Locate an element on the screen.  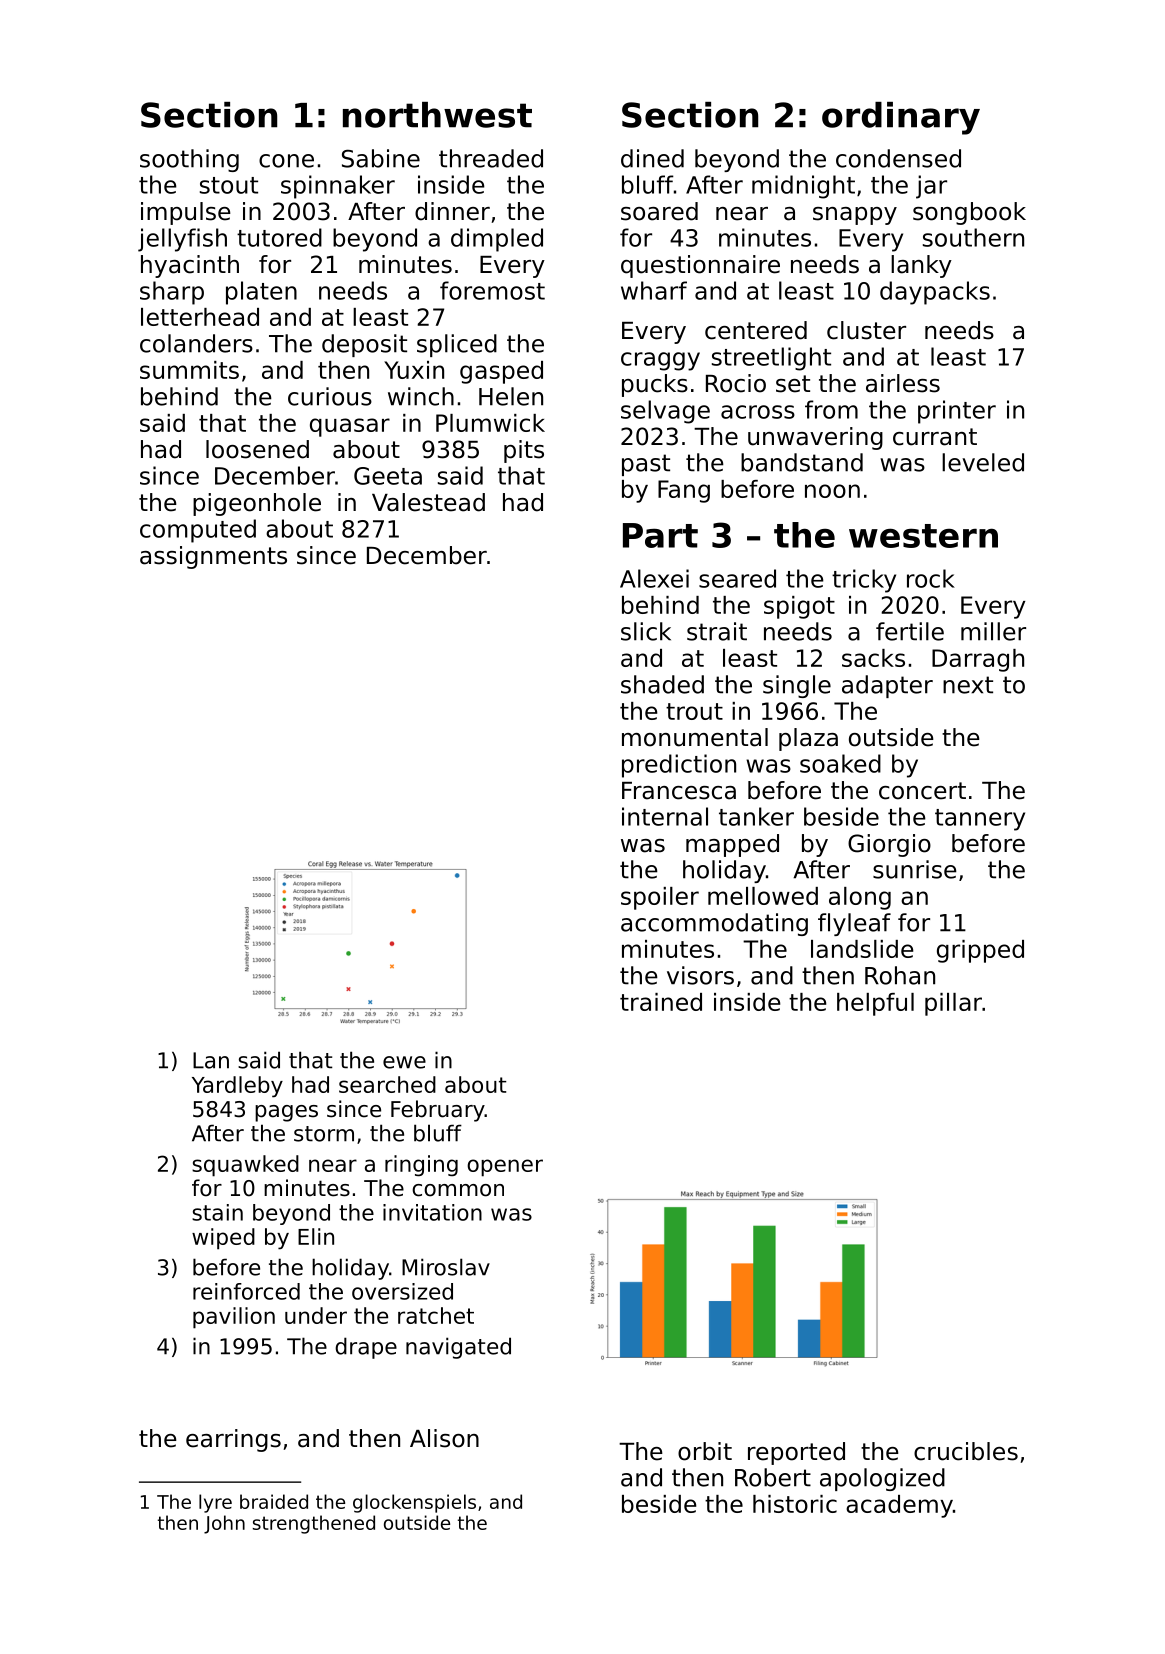
John is located at coordinates (224, 1524).
